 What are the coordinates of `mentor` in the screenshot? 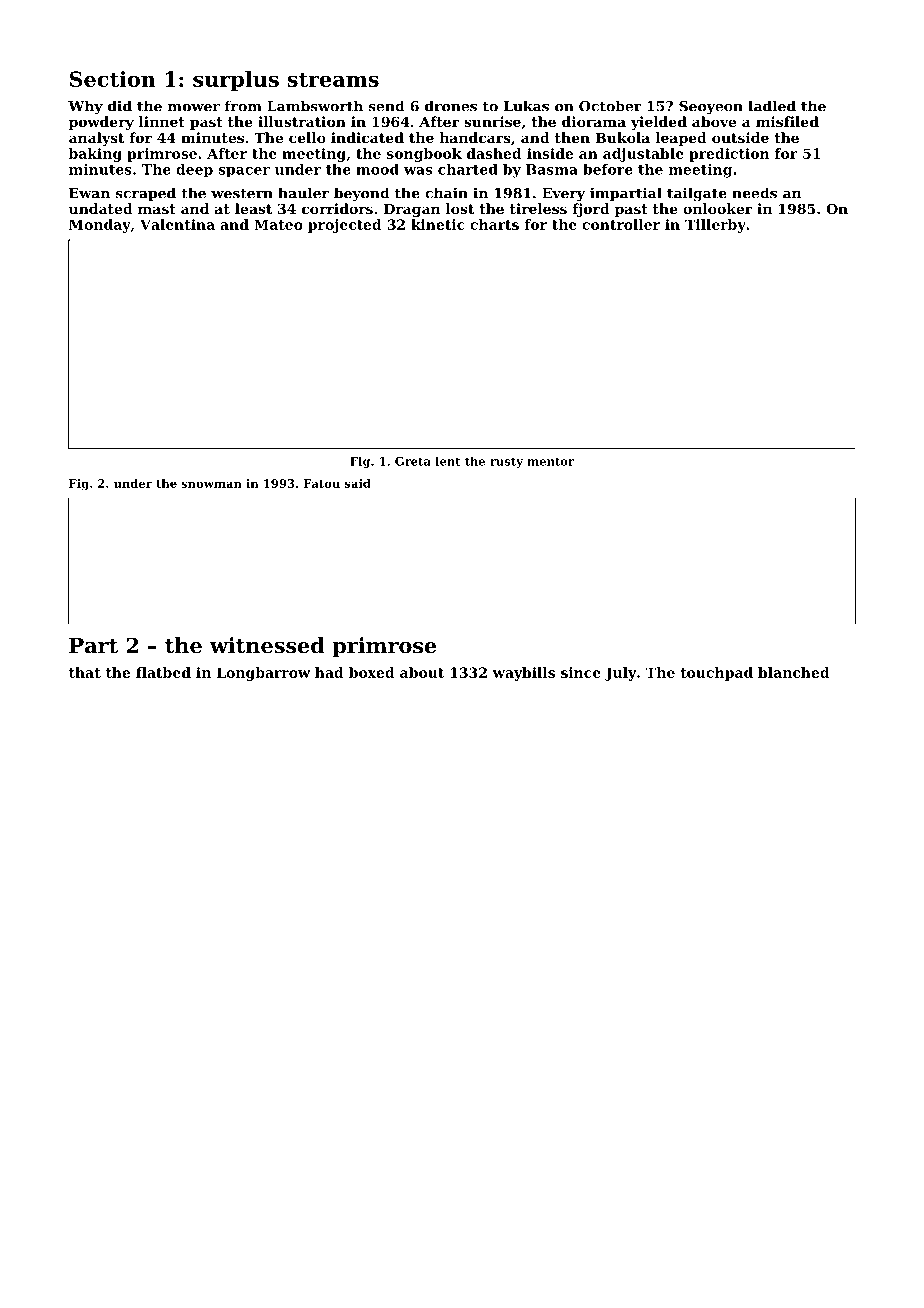 It's located at (550, 461).
